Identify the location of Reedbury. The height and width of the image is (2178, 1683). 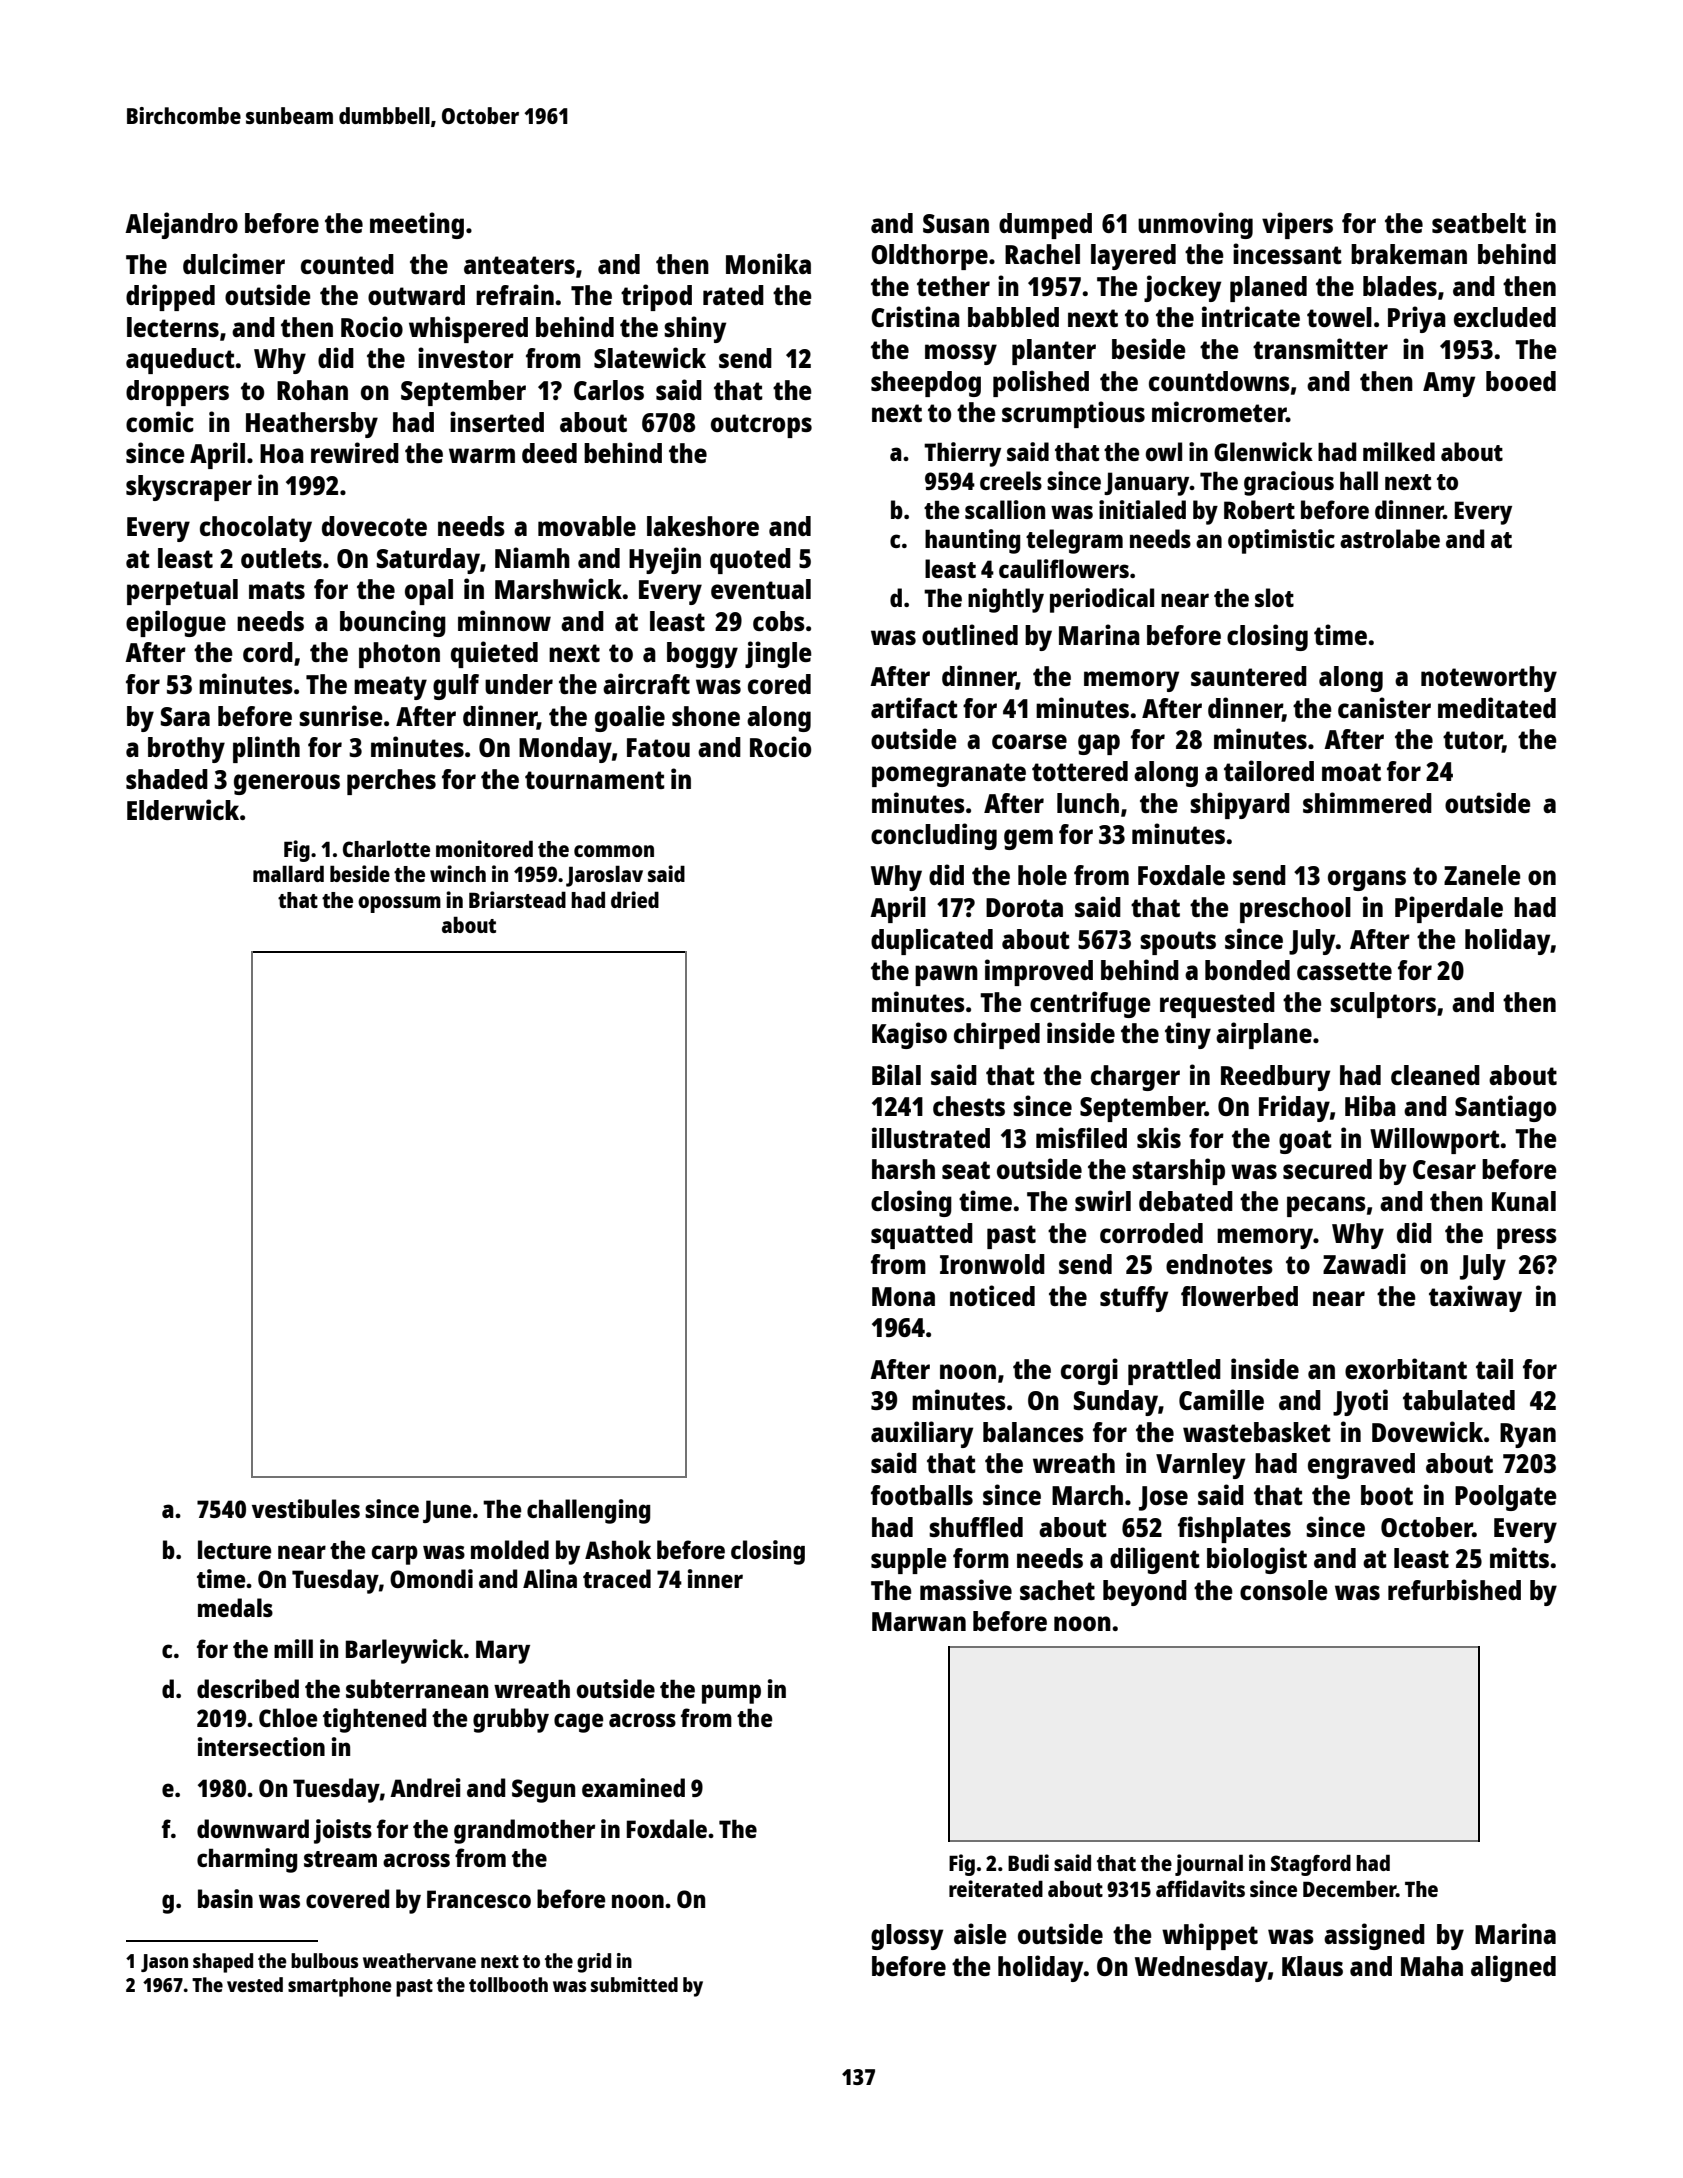
(1275, 1078).
